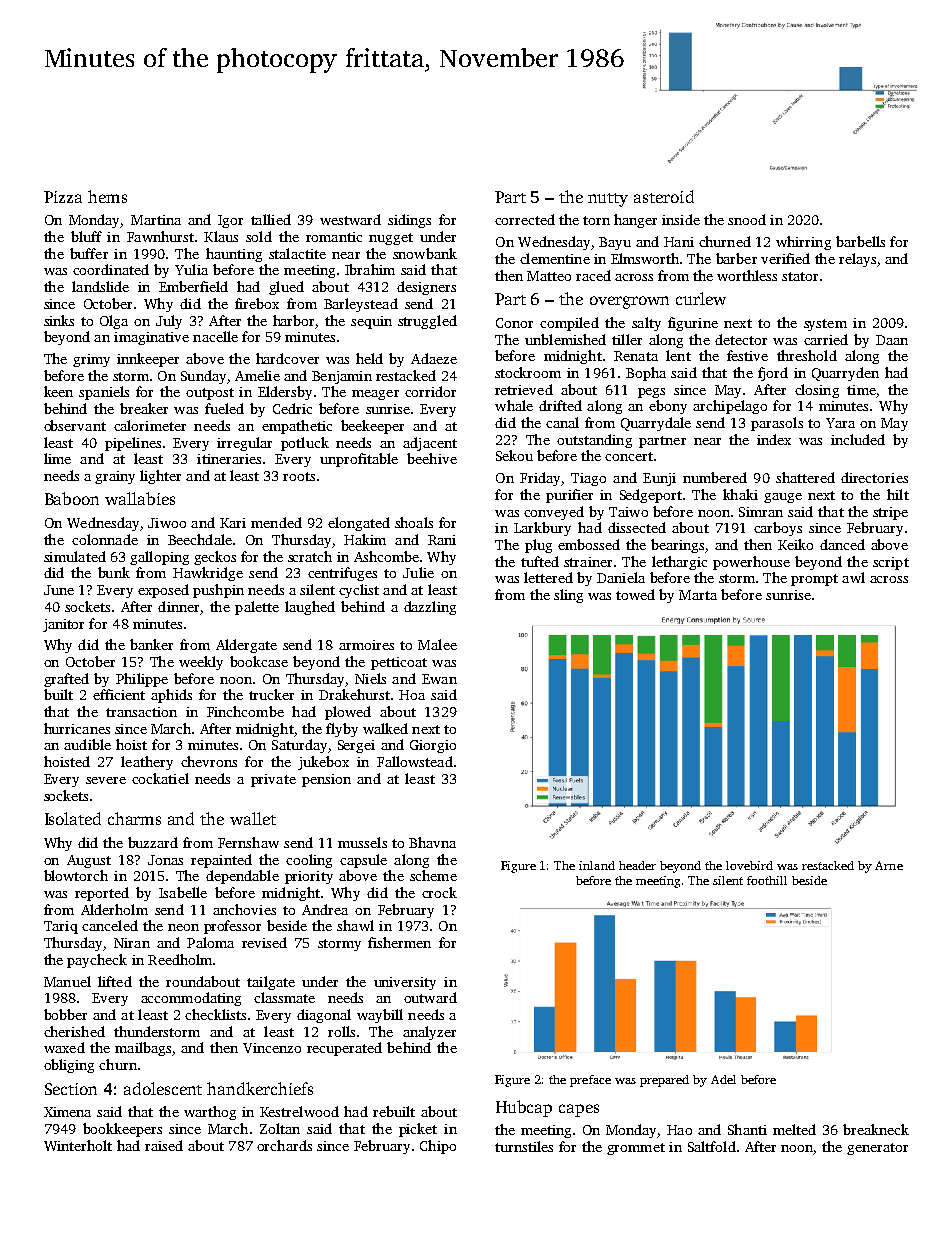  I want to click on handkerchiefs, so click(260, 1088).
